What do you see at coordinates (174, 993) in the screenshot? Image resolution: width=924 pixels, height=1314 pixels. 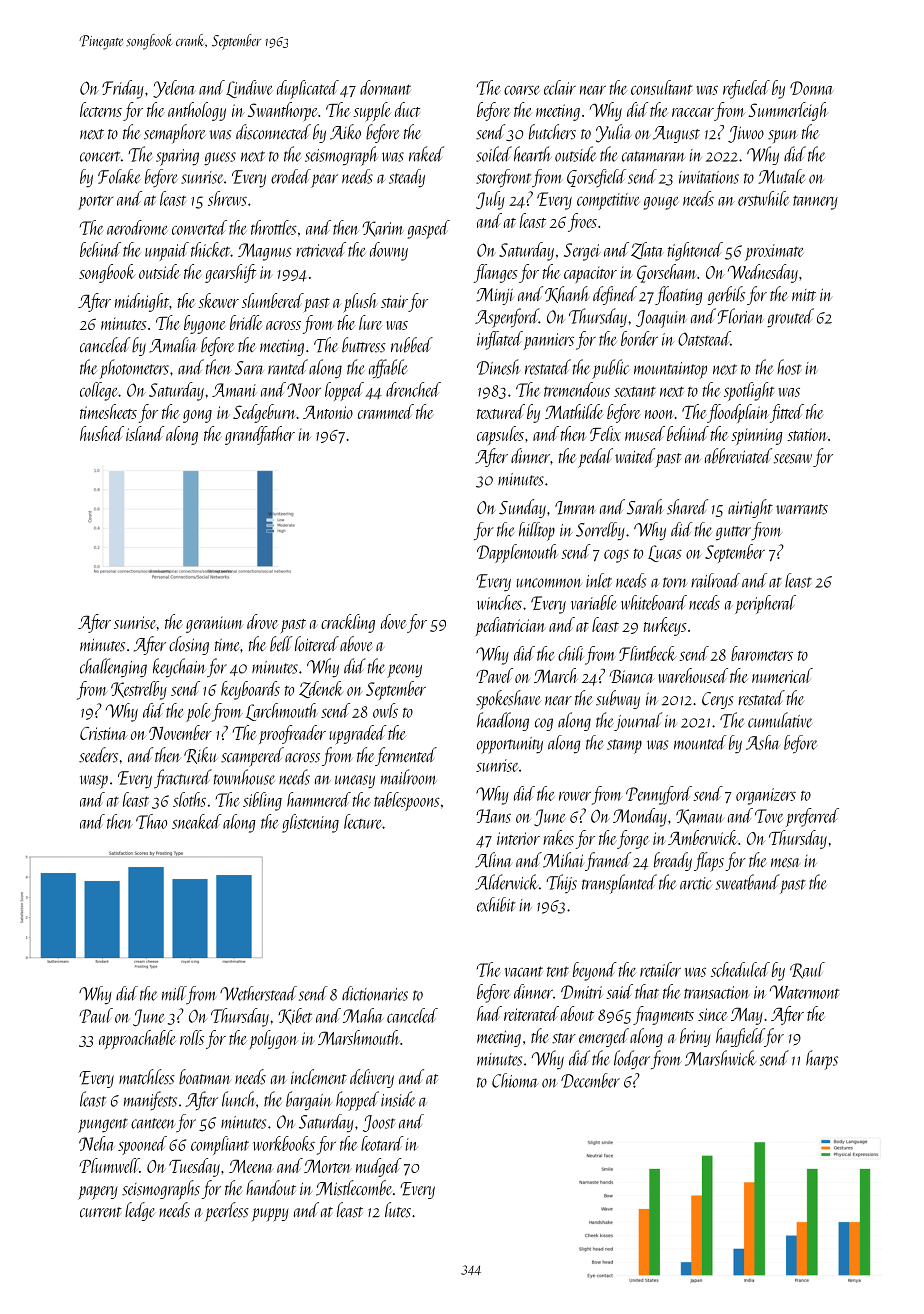 I see `mill` at bounding box center [174, 993].
